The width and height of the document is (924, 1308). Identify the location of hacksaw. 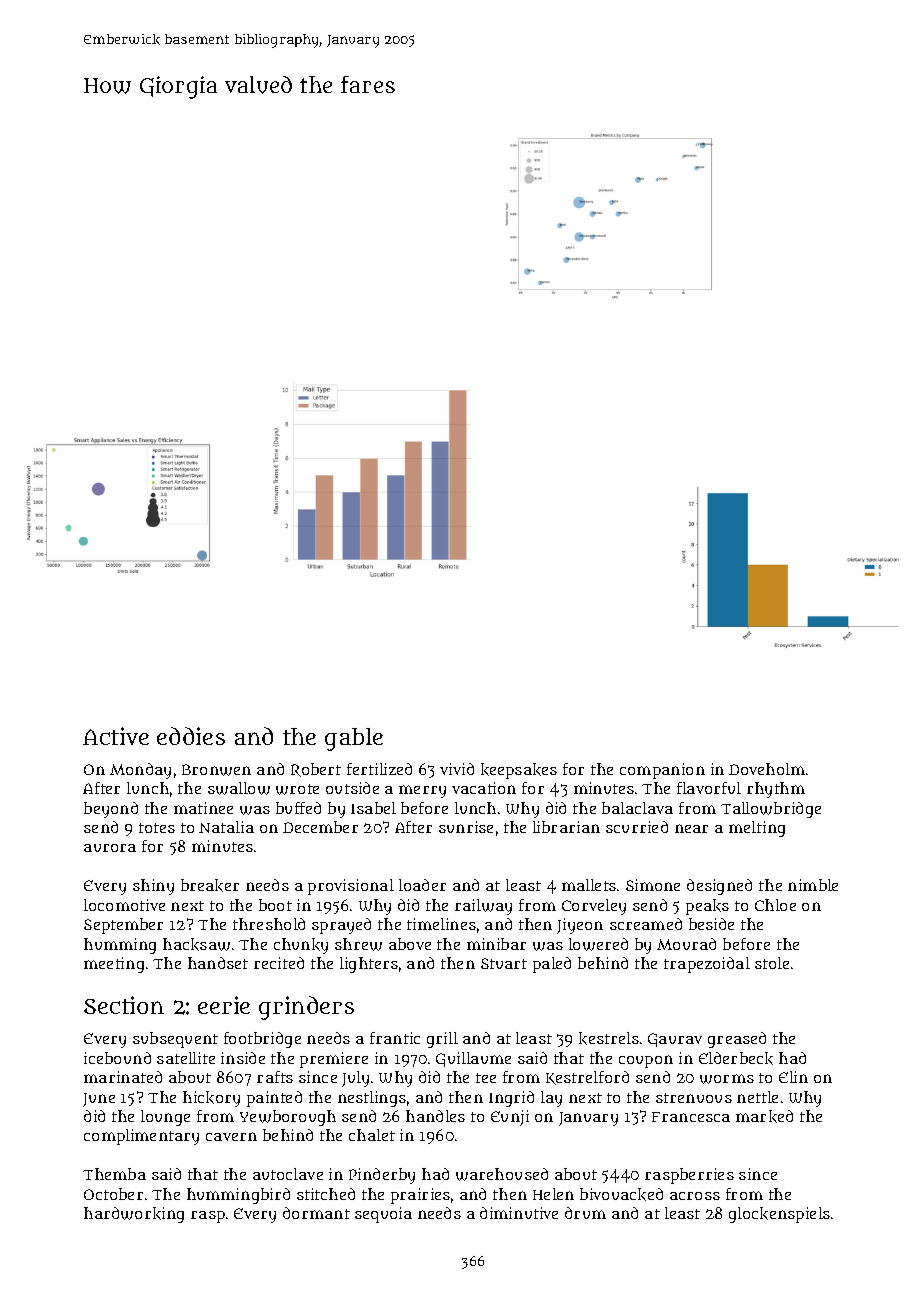
(196, 944).
